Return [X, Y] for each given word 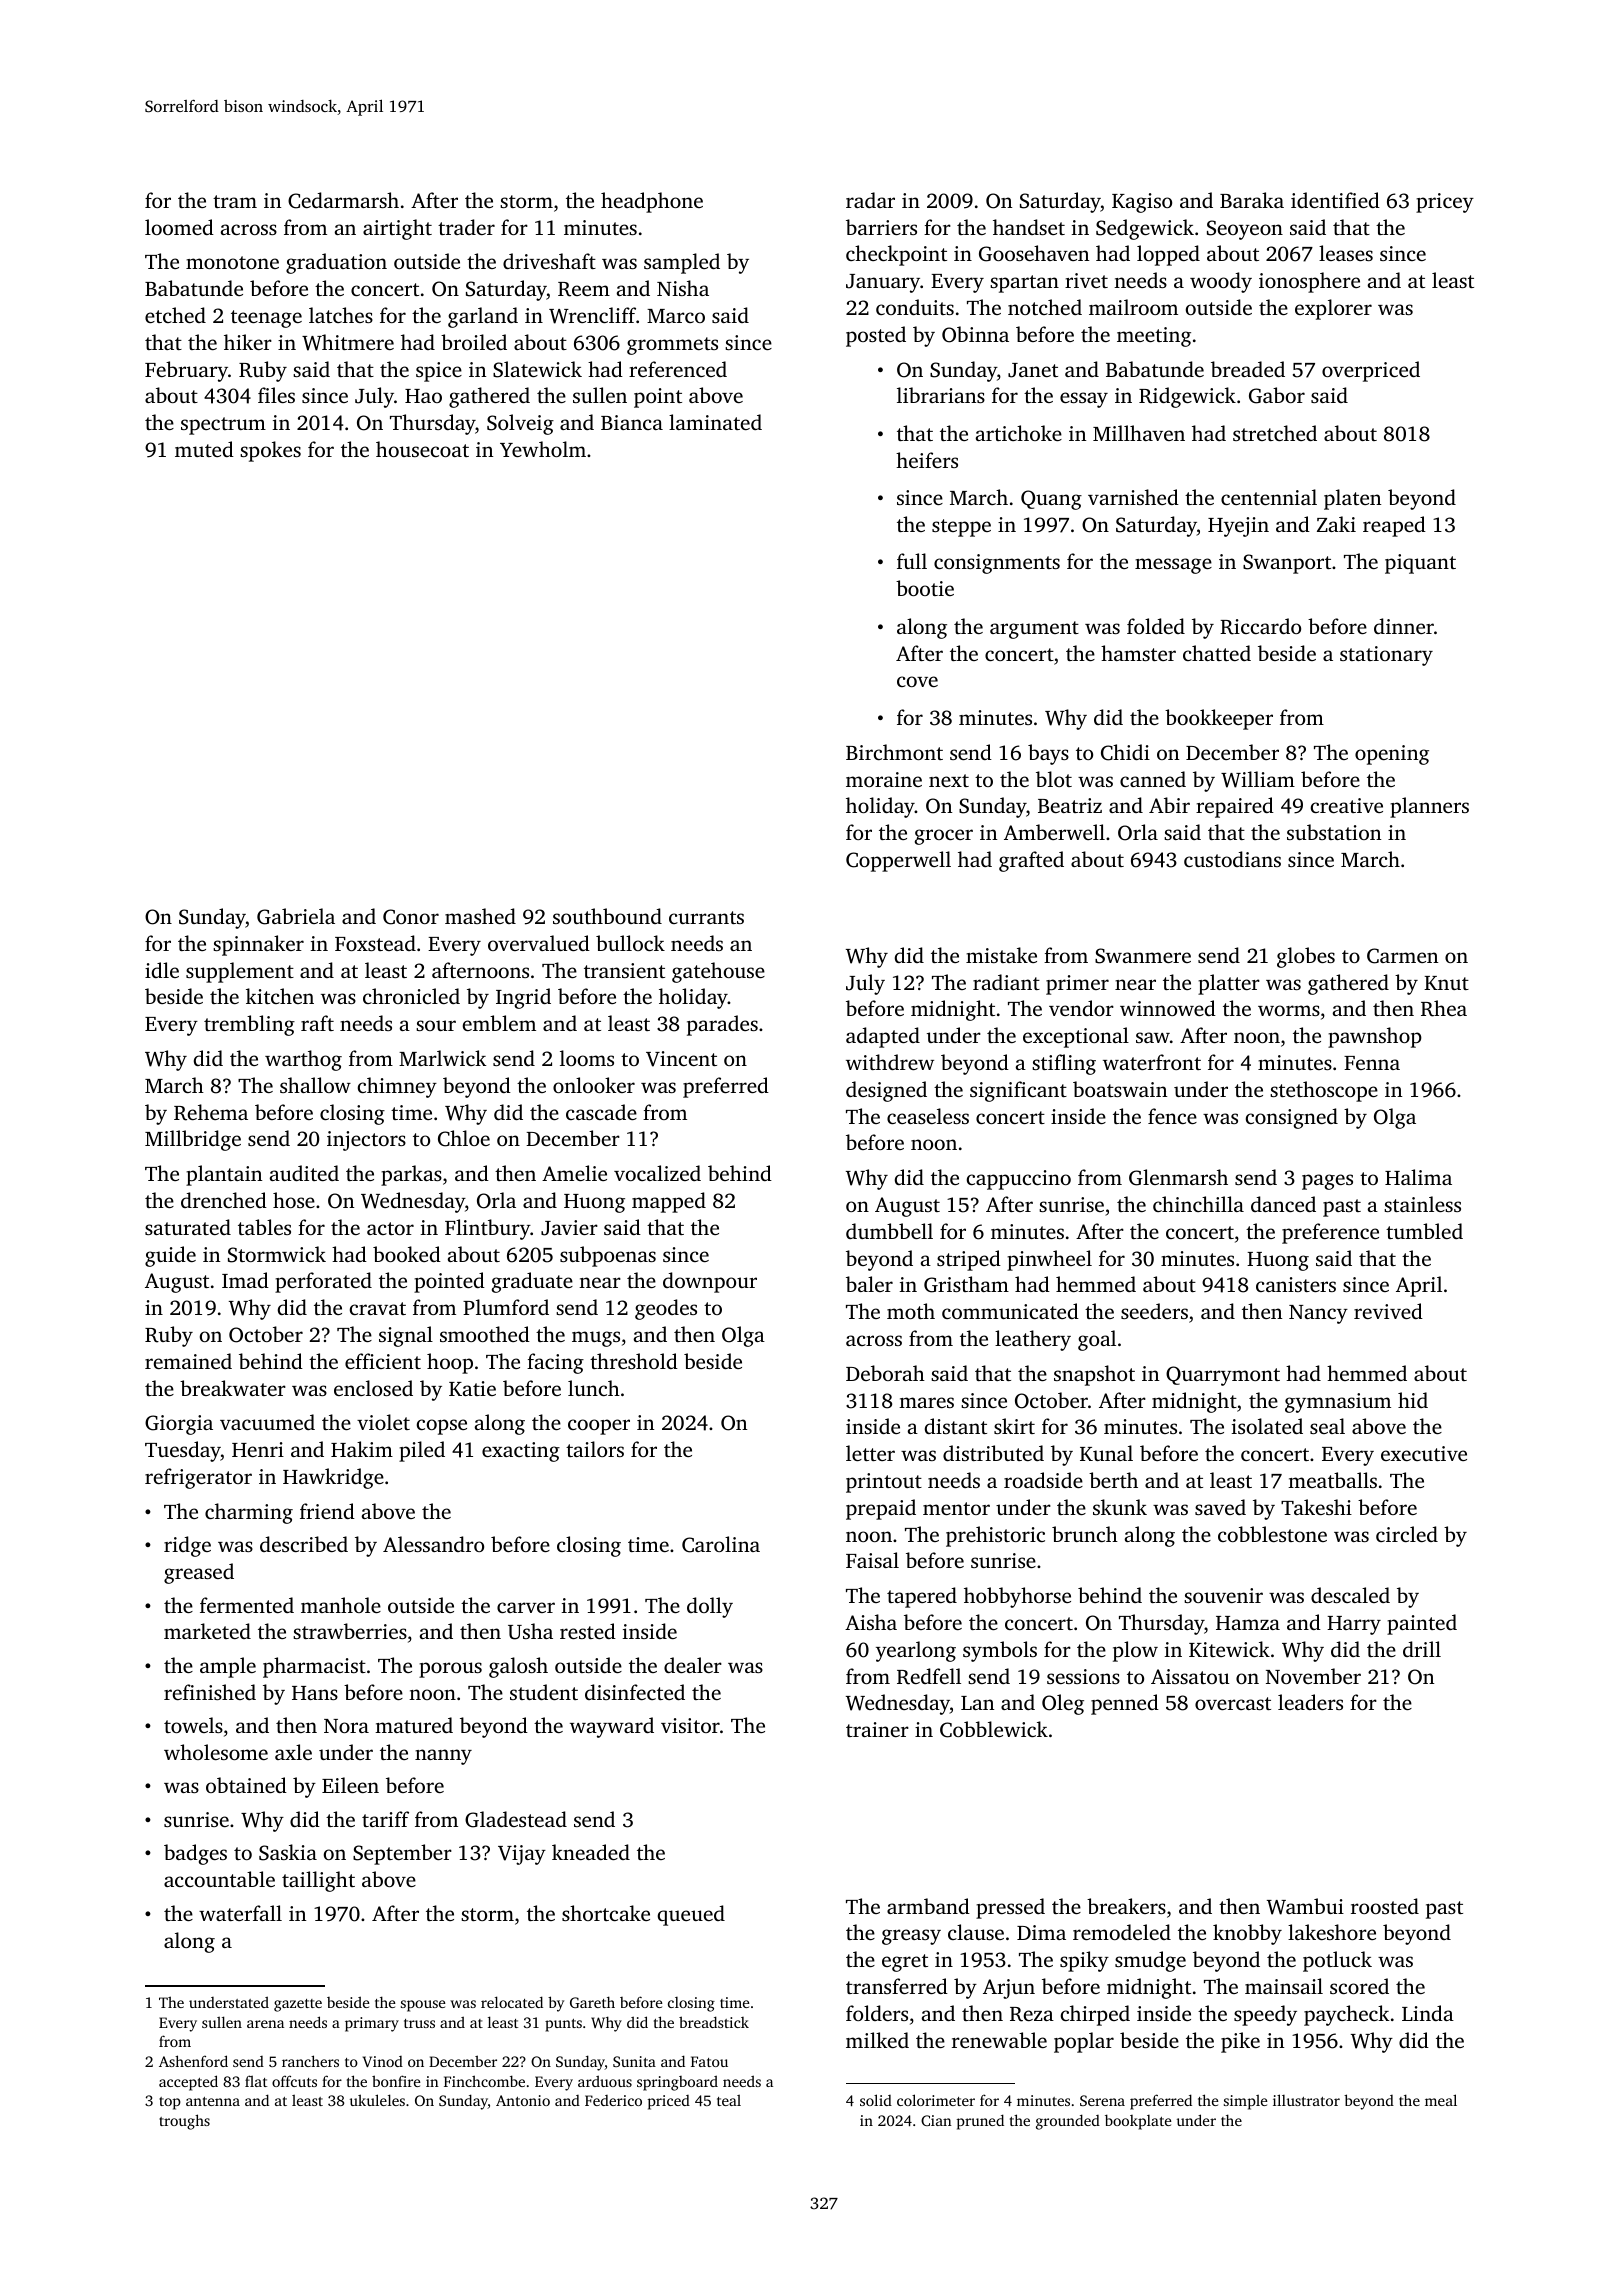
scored [1359, 1986]
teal [729, 2100]
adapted [883, 1037]
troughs [184, 2122]
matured [414, 1725]
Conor [411, 917]
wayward [612, 1727]
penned [1125, 1704]
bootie [925, 588]
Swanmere [1143, 956]
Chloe [464, 1138]
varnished [1133, 497]
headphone [652, 202]
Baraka [1252, 200]
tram [235, 201]
